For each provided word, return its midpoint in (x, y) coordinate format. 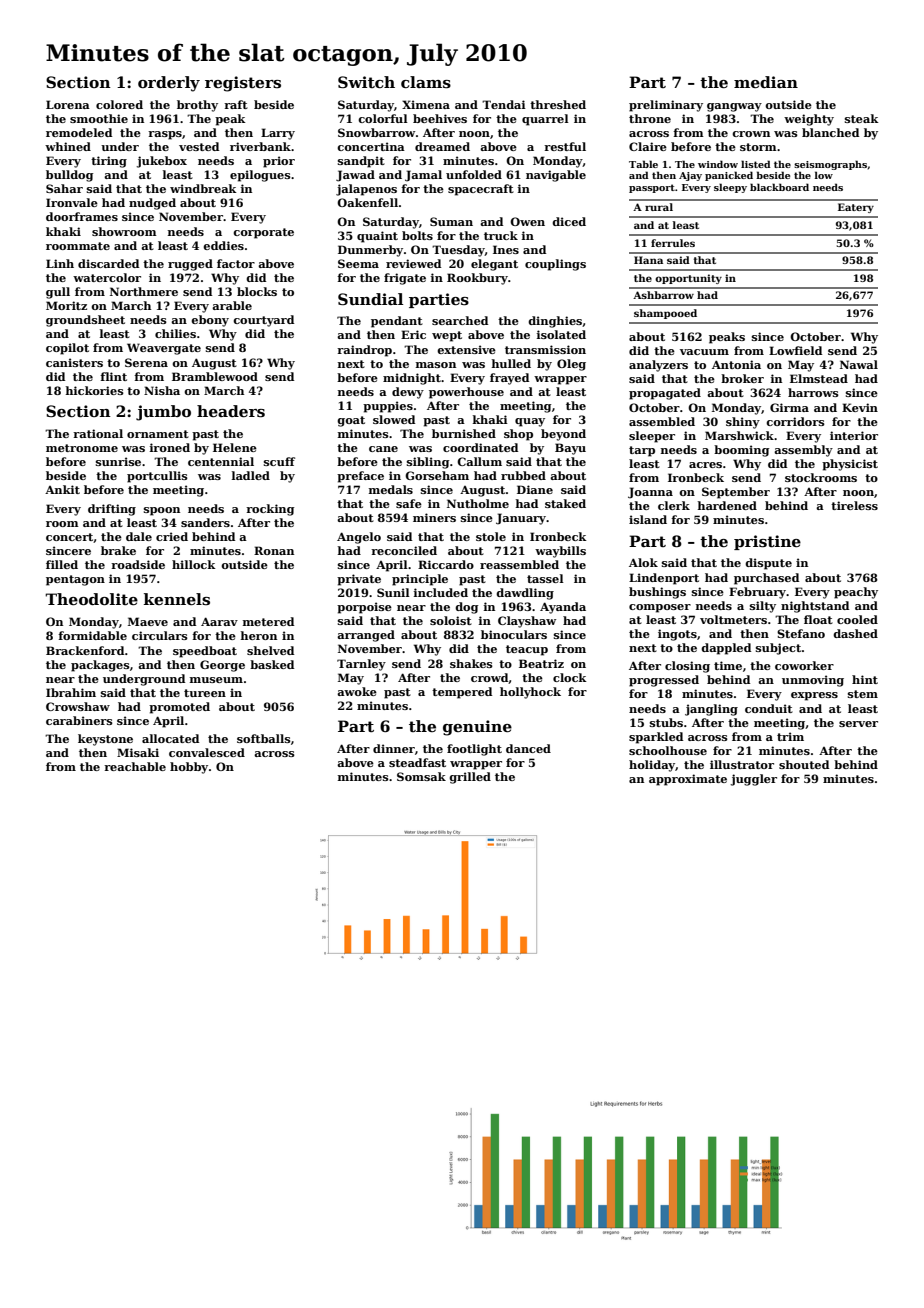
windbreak (203, 188)
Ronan (274, 550)
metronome (82, 448)
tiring (109, 162)
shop (518, 435)
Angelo (359, 538)
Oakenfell (367, 202)
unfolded (474, 174)
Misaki (138, 752)
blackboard (779, 187)
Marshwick (739, 435)
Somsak (421, 776)
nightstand (815, 607)
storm (758, 147)
